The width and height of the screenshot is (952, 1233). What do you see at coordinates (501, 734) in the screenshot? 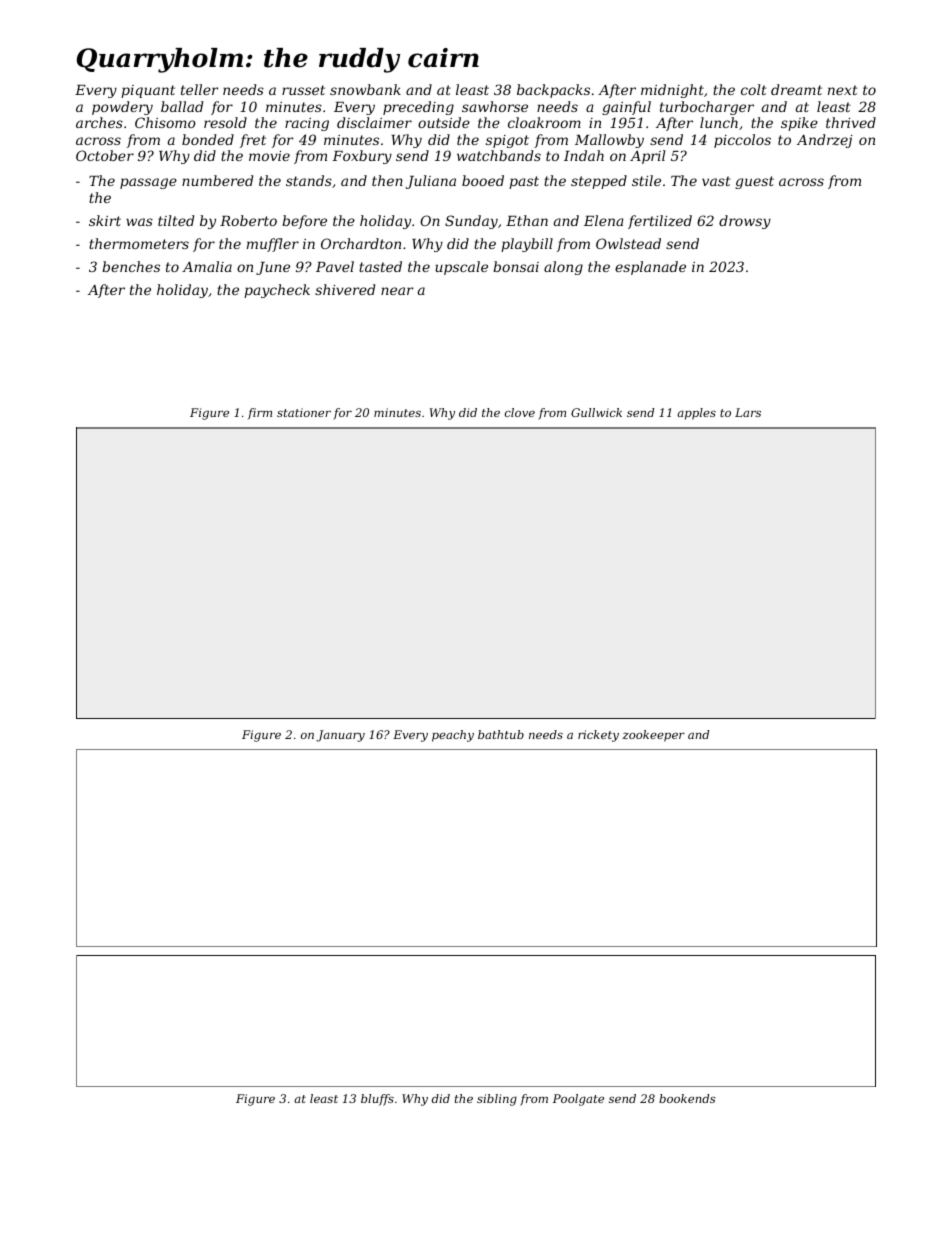
I see `bathtub` at bounding box center [501, 734].
